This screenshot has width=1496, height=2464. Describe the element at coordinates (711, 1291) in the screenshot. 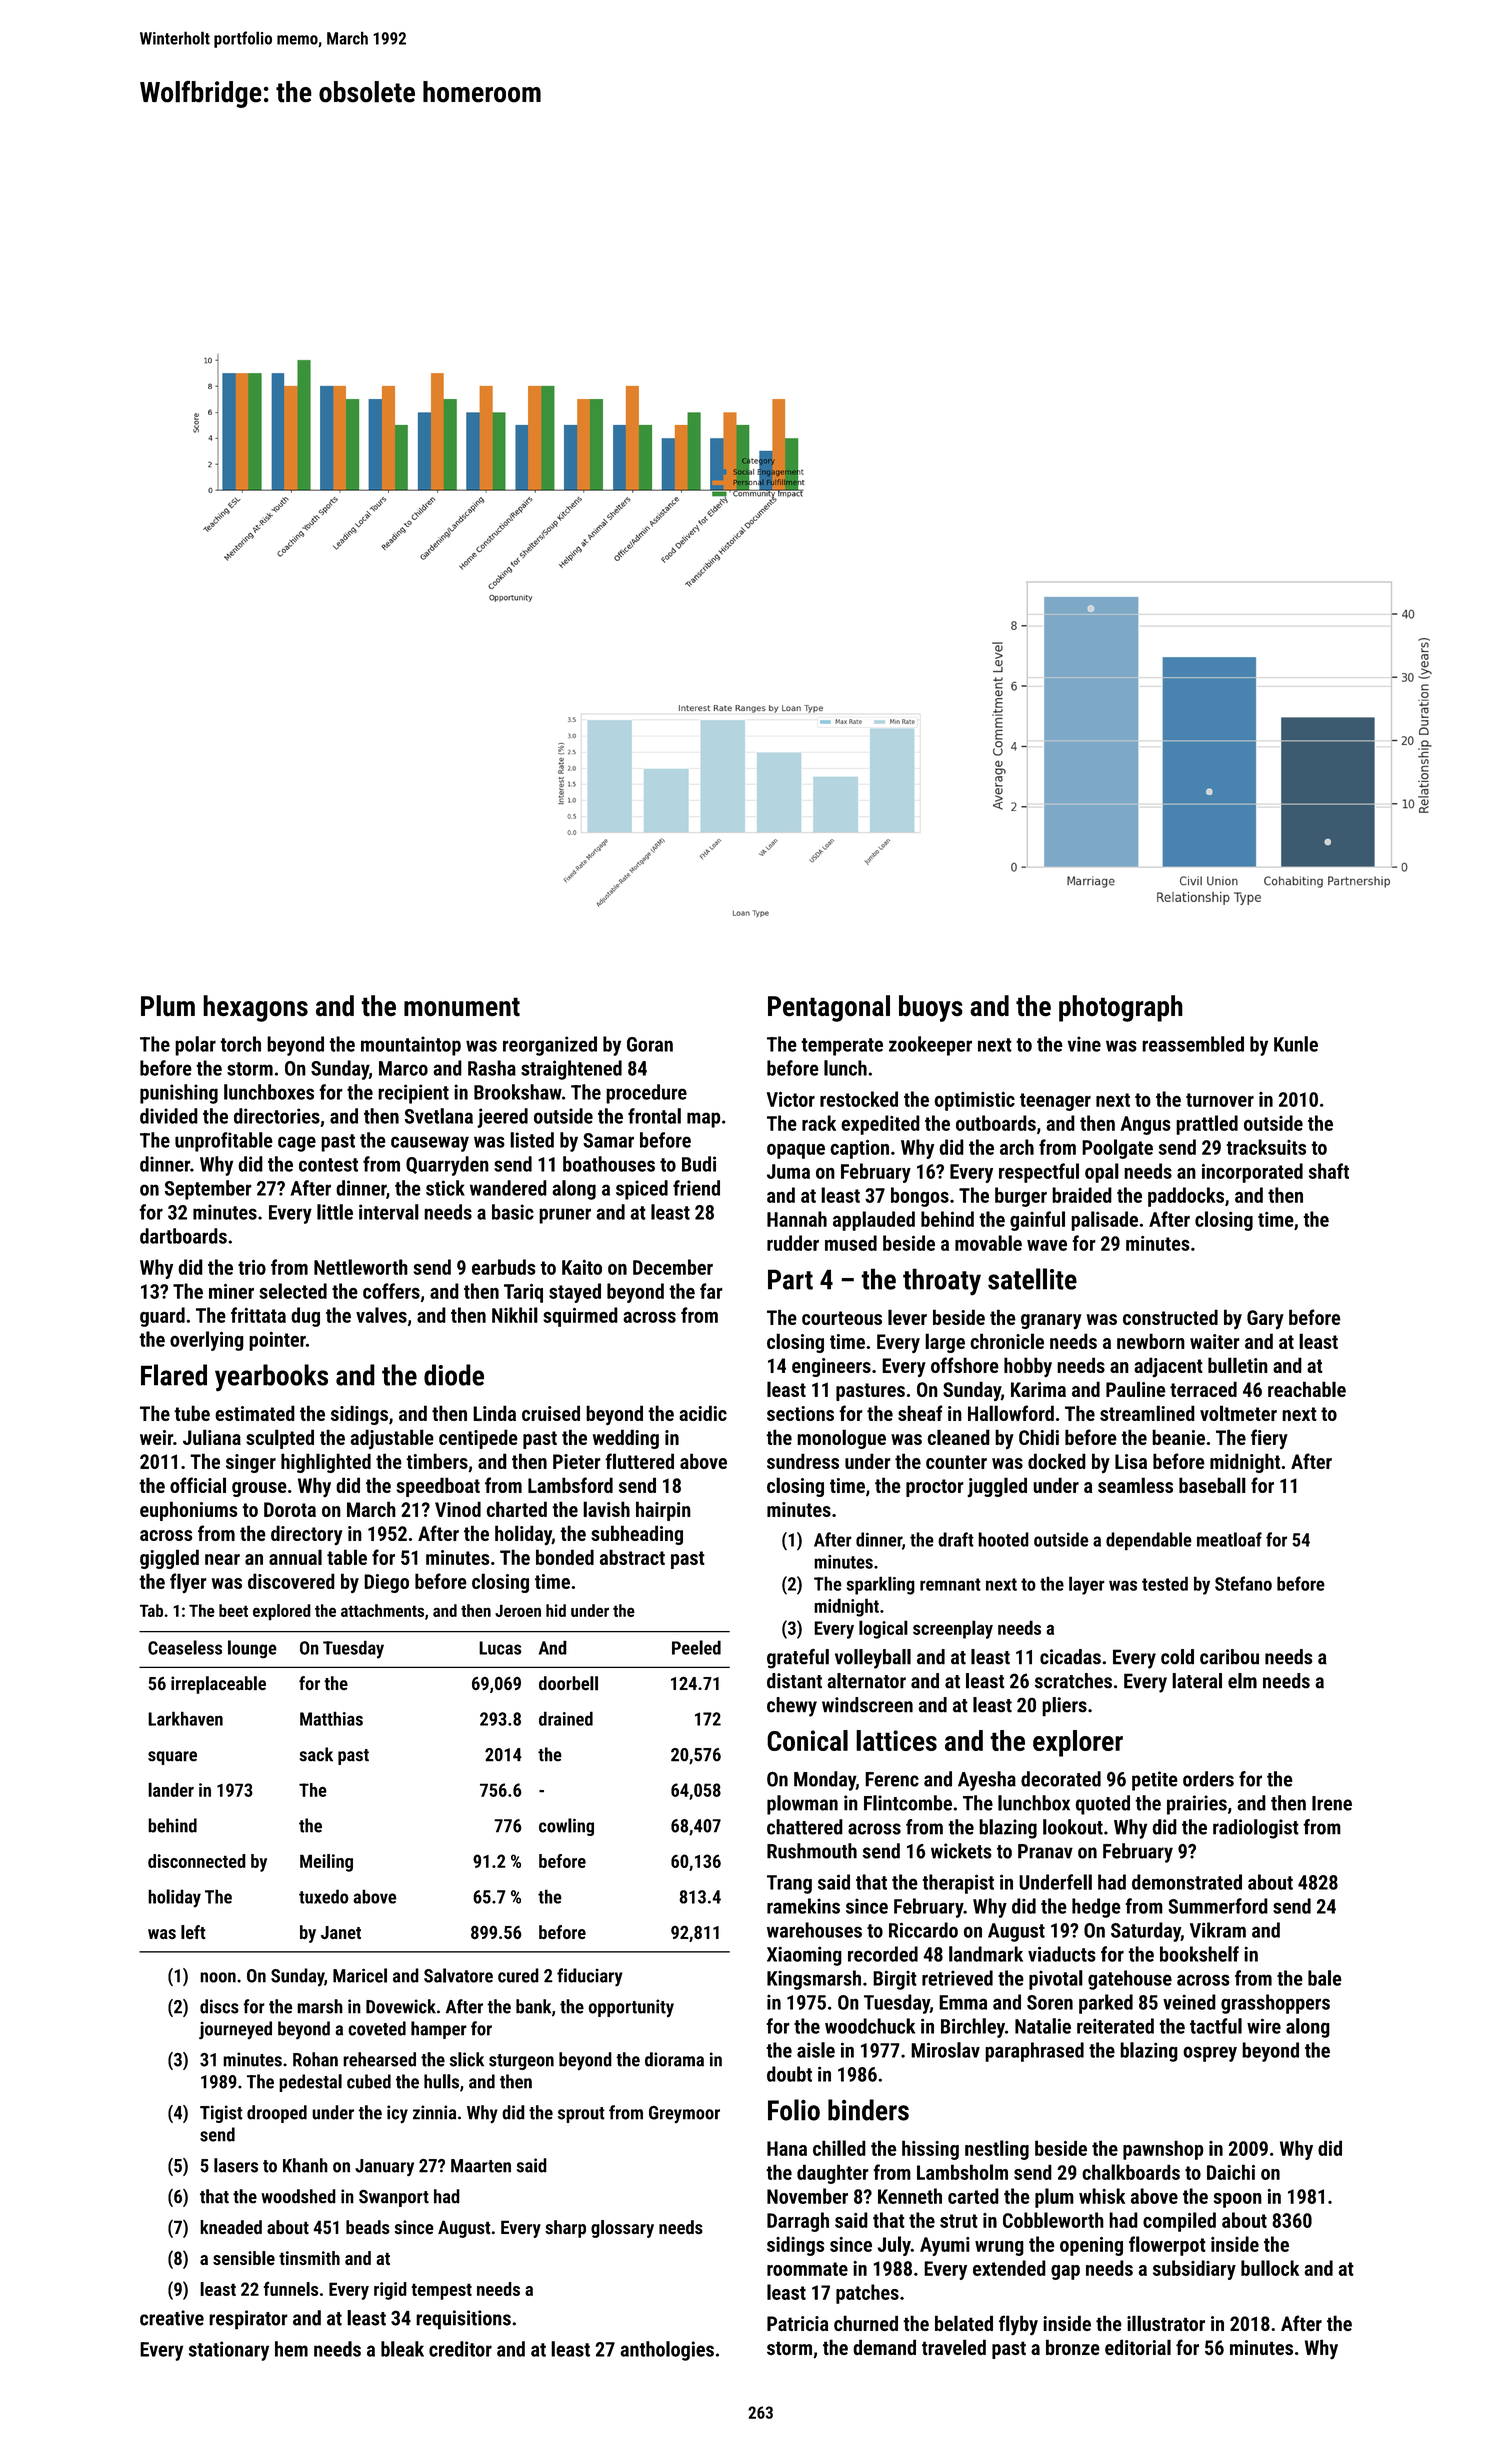

I see `far` at that location.
